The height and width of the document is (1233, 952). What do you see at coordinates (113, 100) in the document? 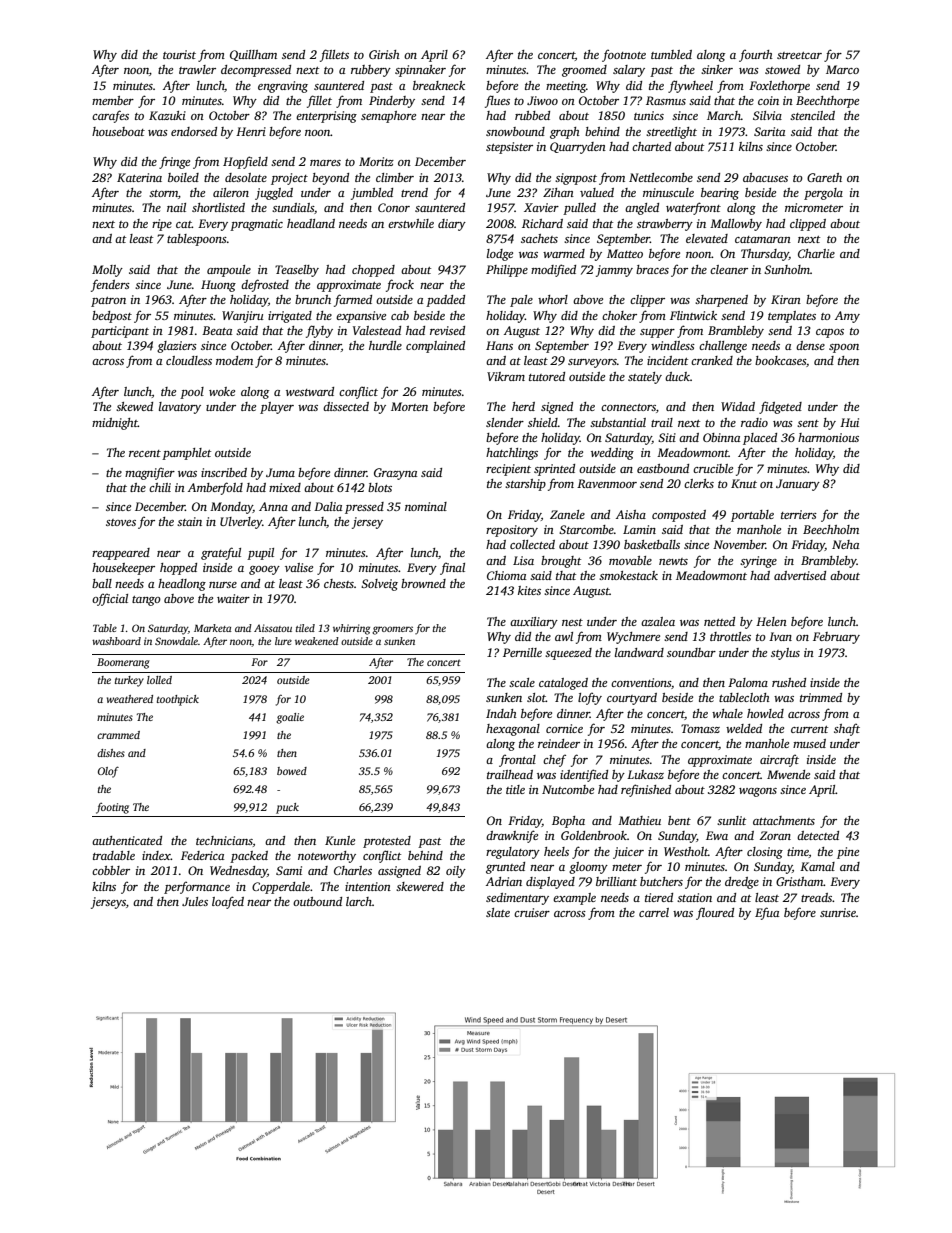
I see `member` at bounding box center [113, 100].
